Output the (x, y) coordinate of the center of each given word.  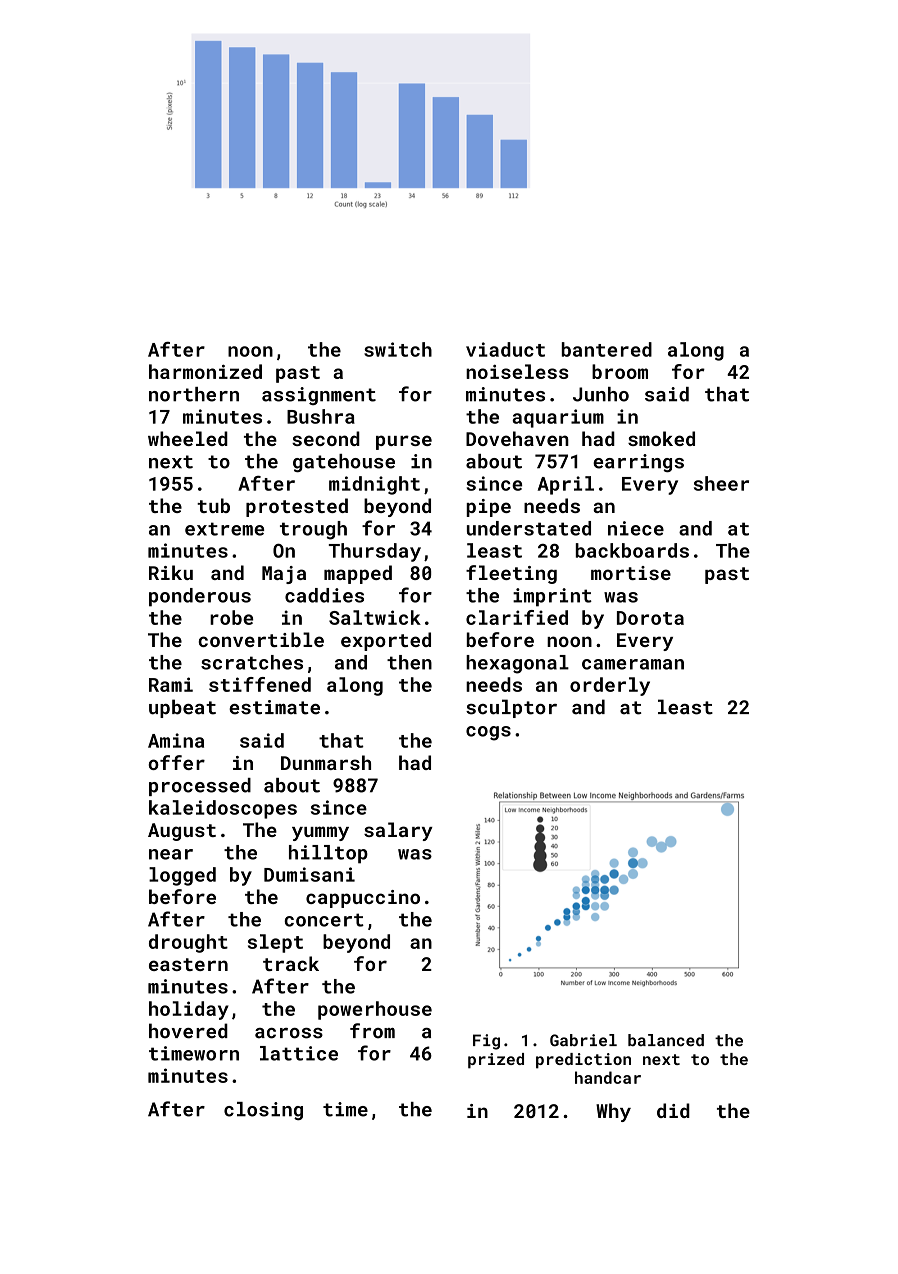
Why (613, 1112)
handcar (608, 1077)
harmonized (205, 371)
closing (263, 1111)
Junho (601, 394)
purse (404, 442)
